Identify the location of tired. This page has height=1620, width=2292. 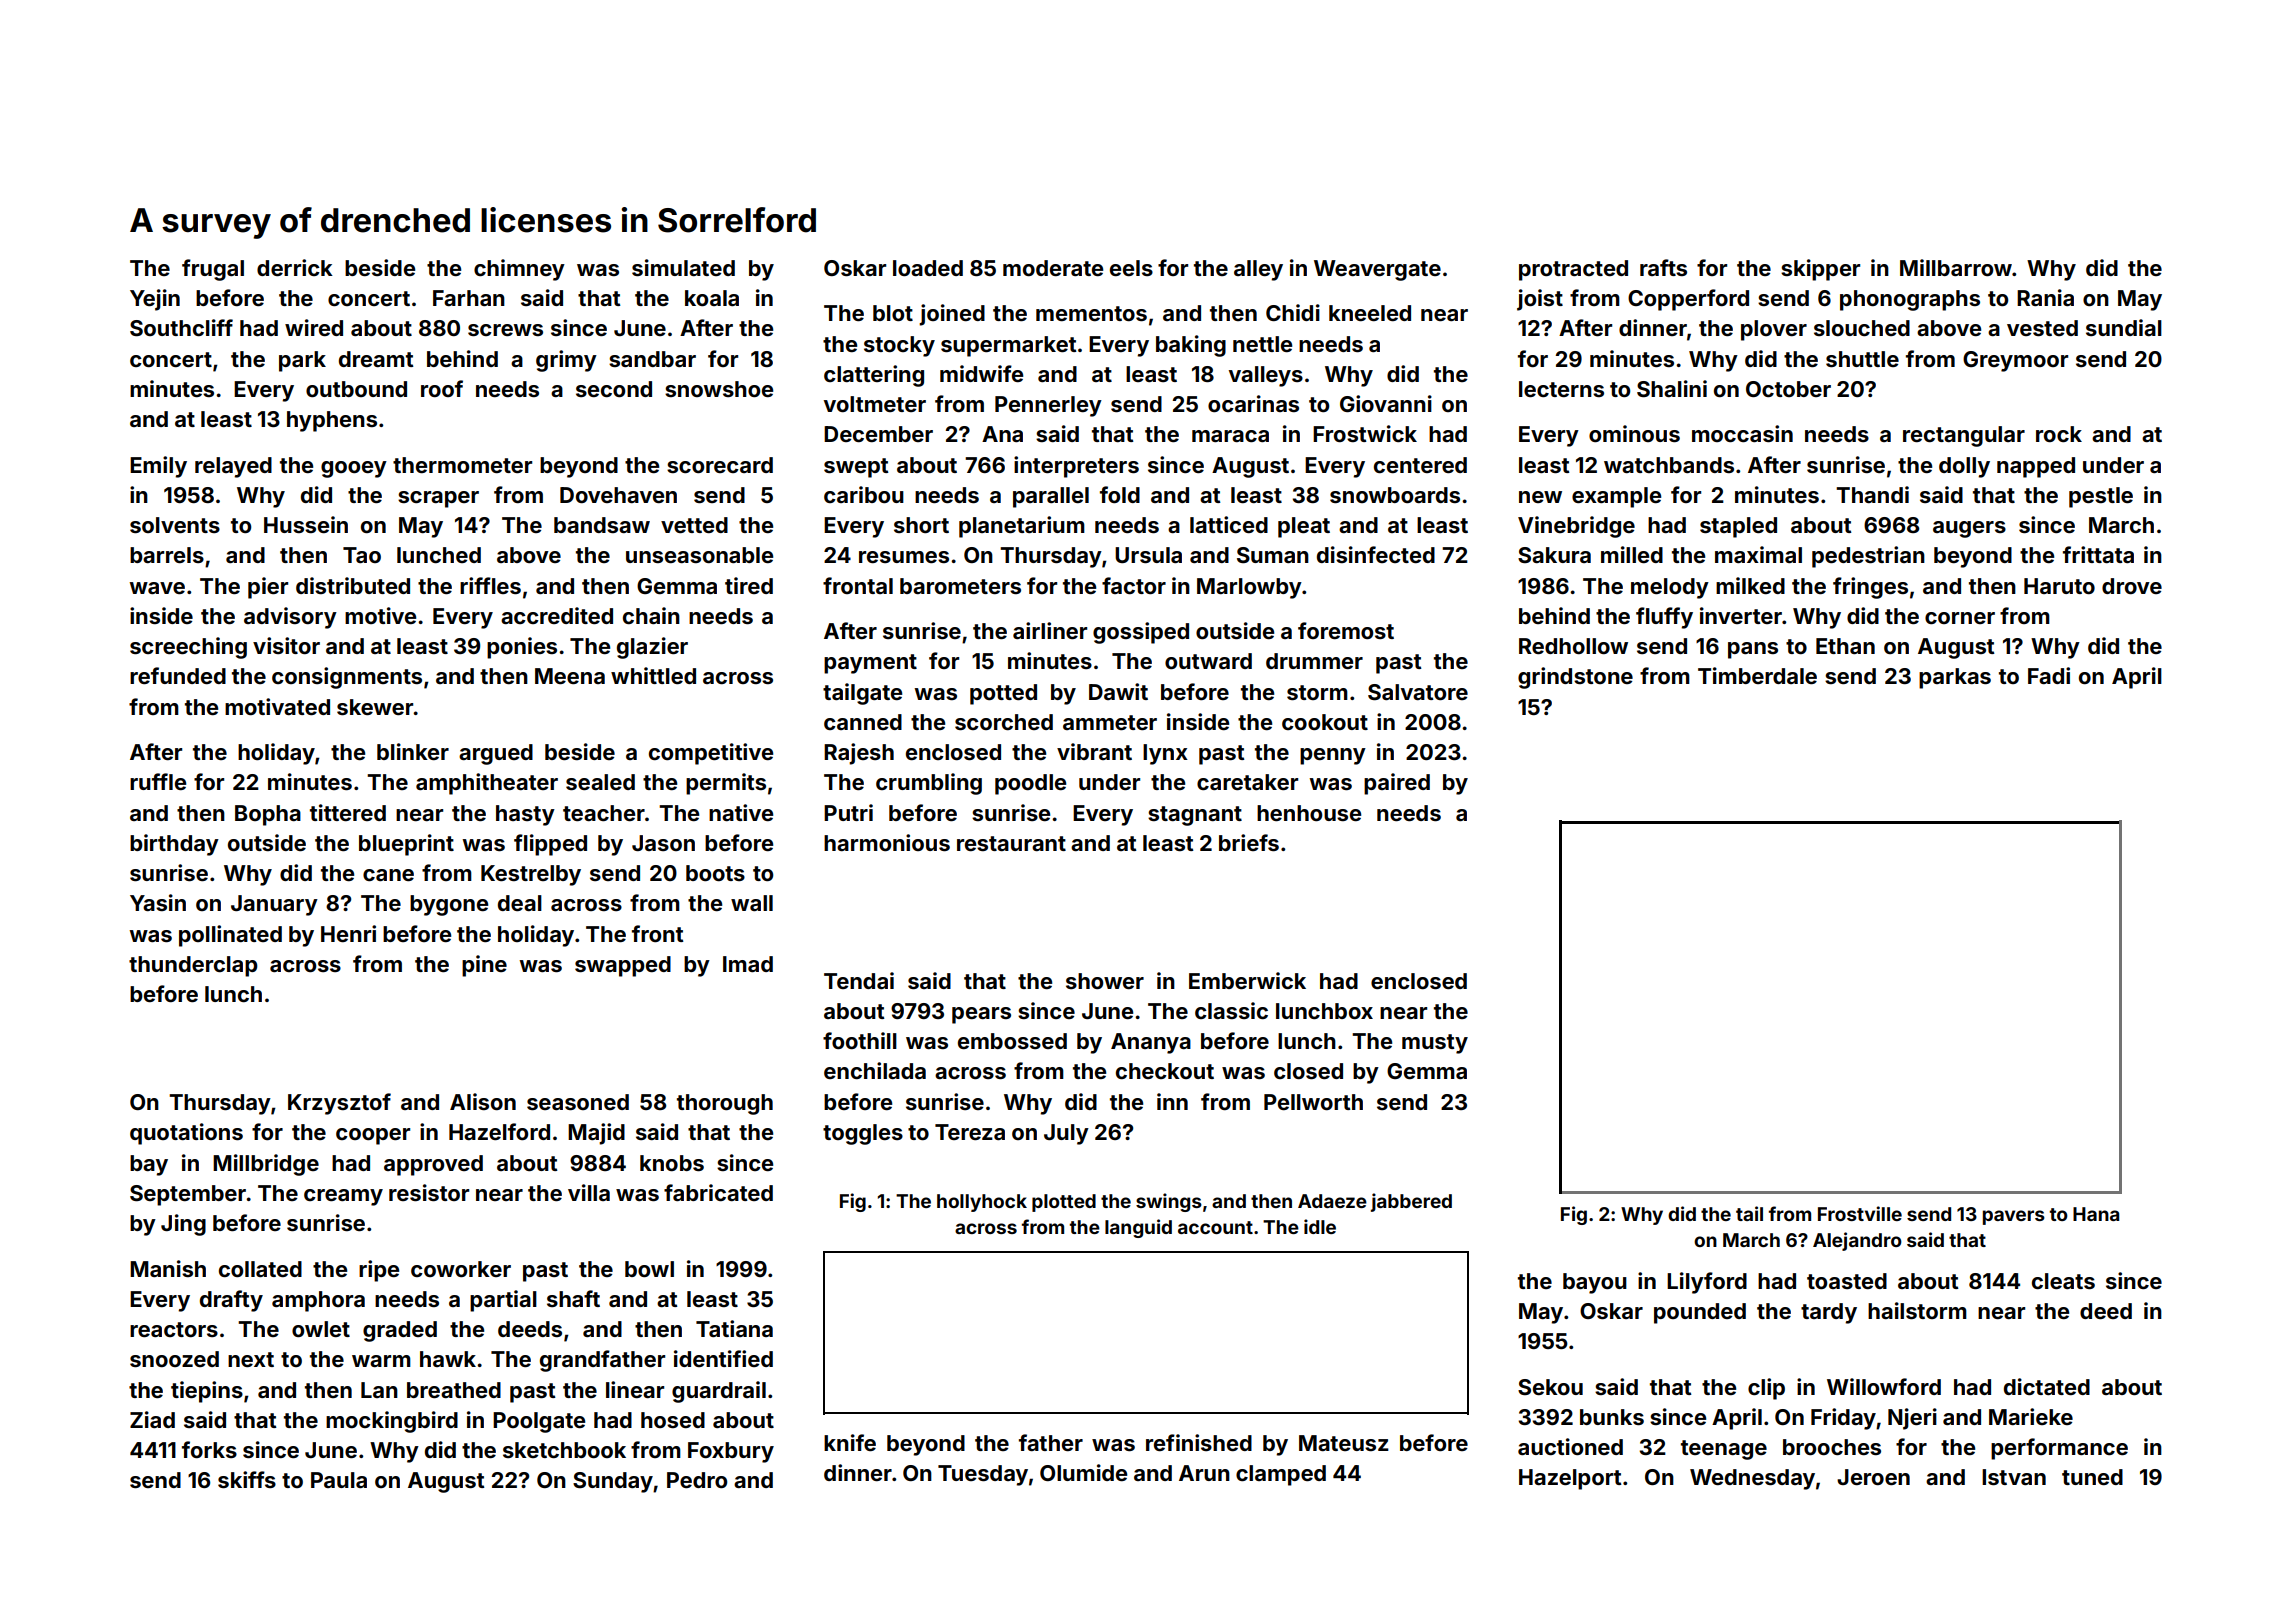
(749, 585).
